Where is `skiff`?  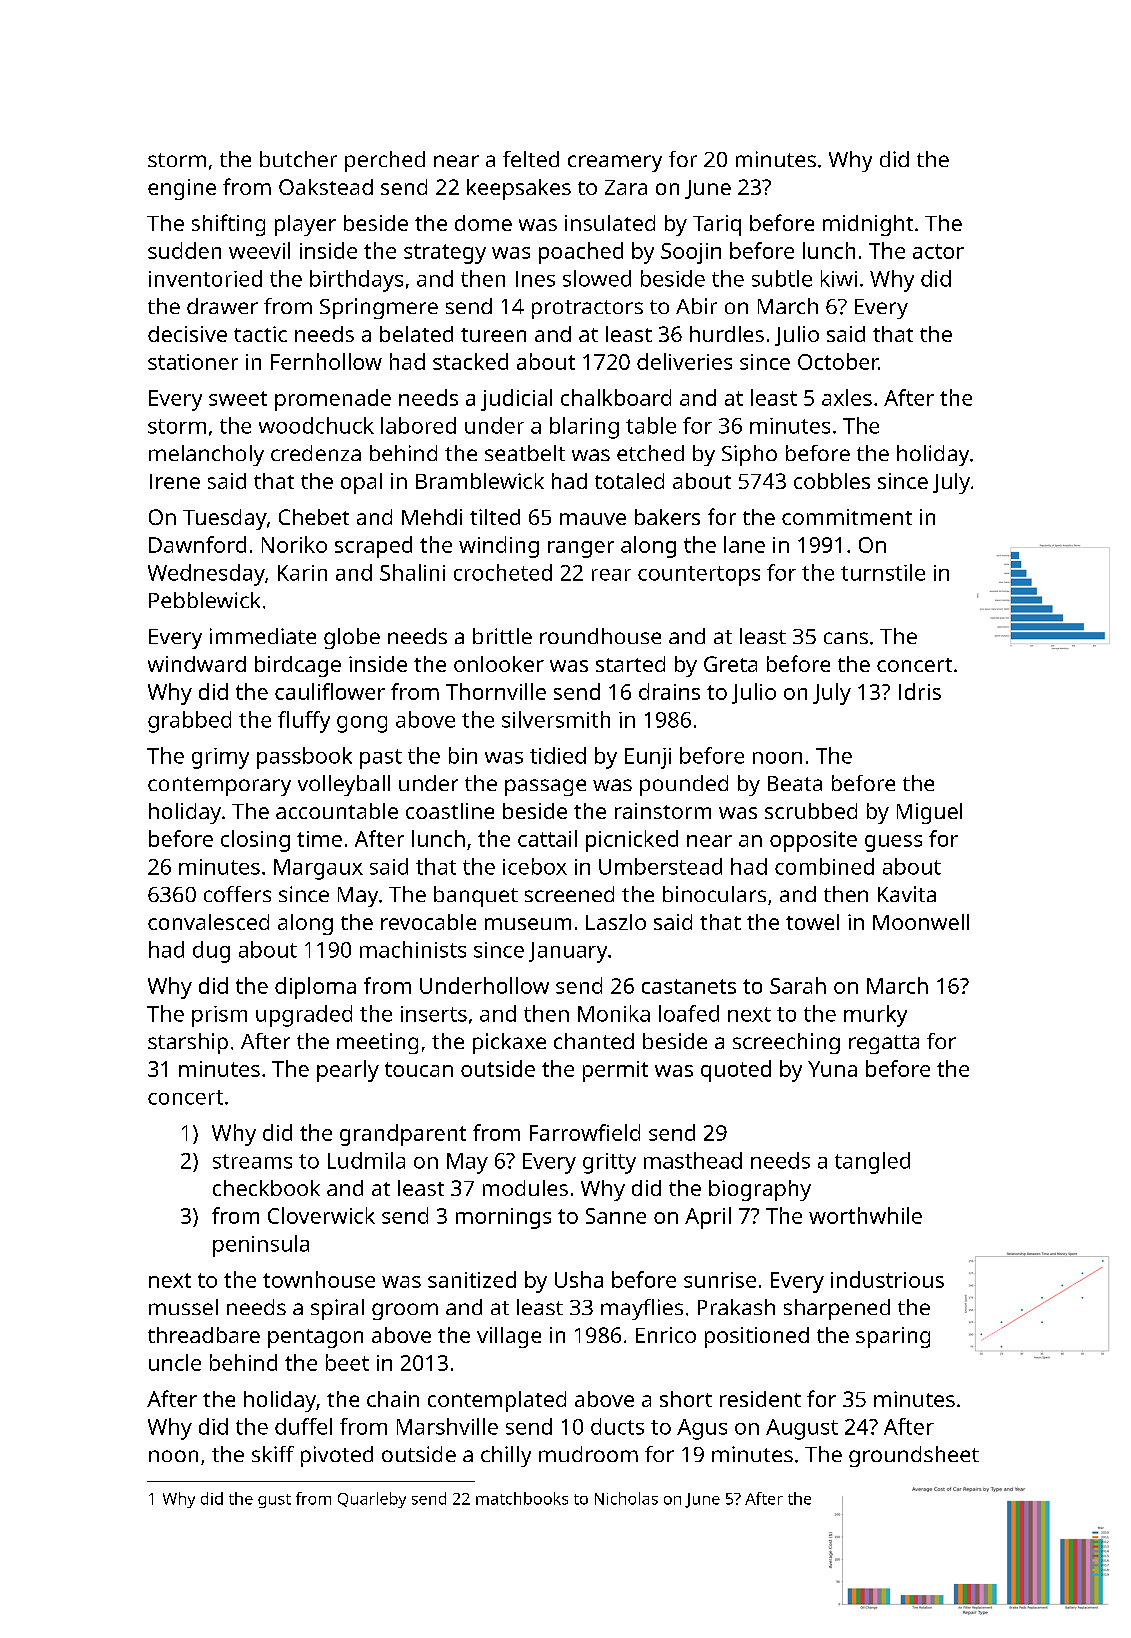 skiff is located at coordinates (273, 1454).
